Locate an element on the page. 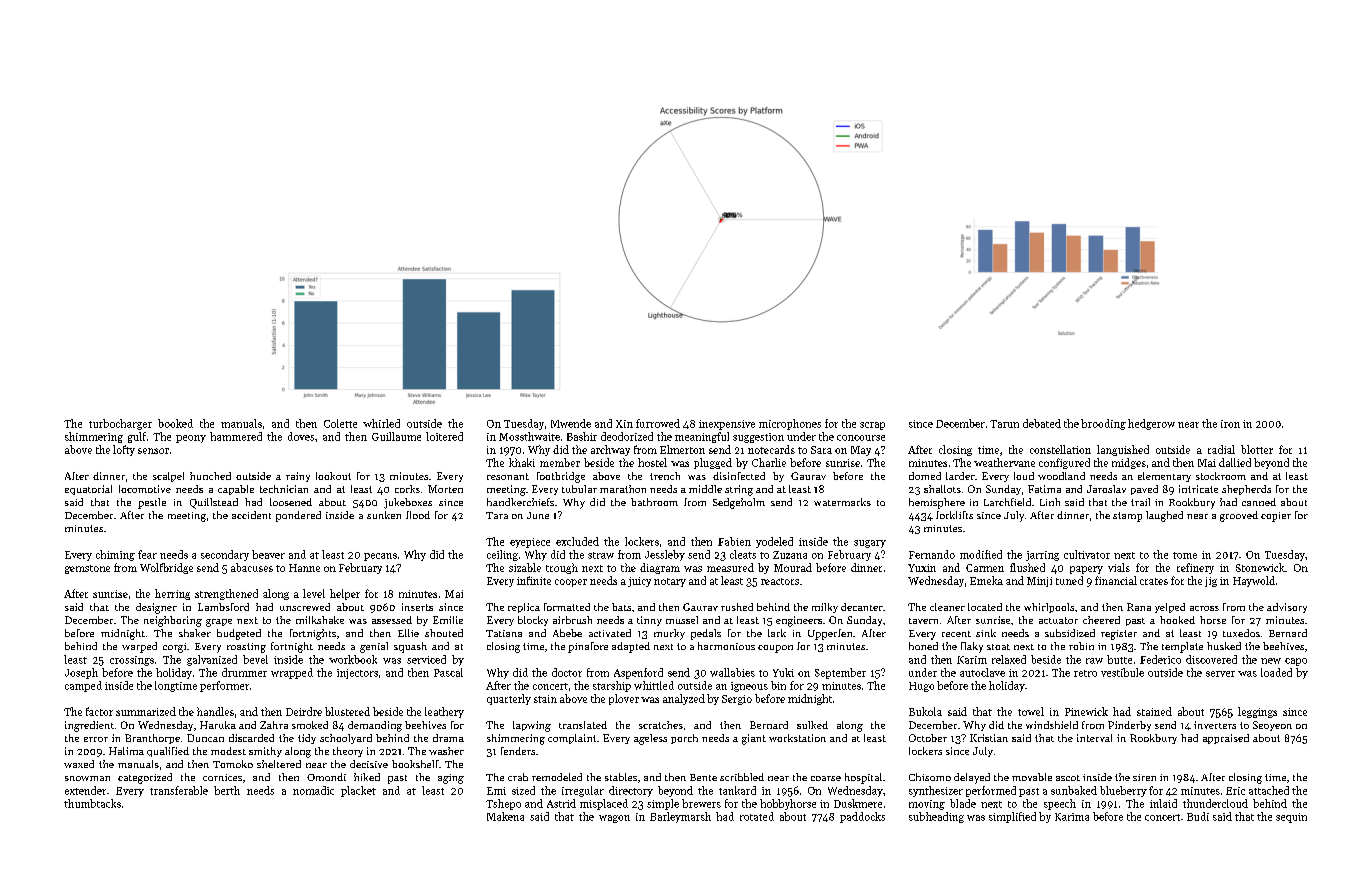 This page has height=887, width=1372. forklifts is located at coordinates (954, 515).
